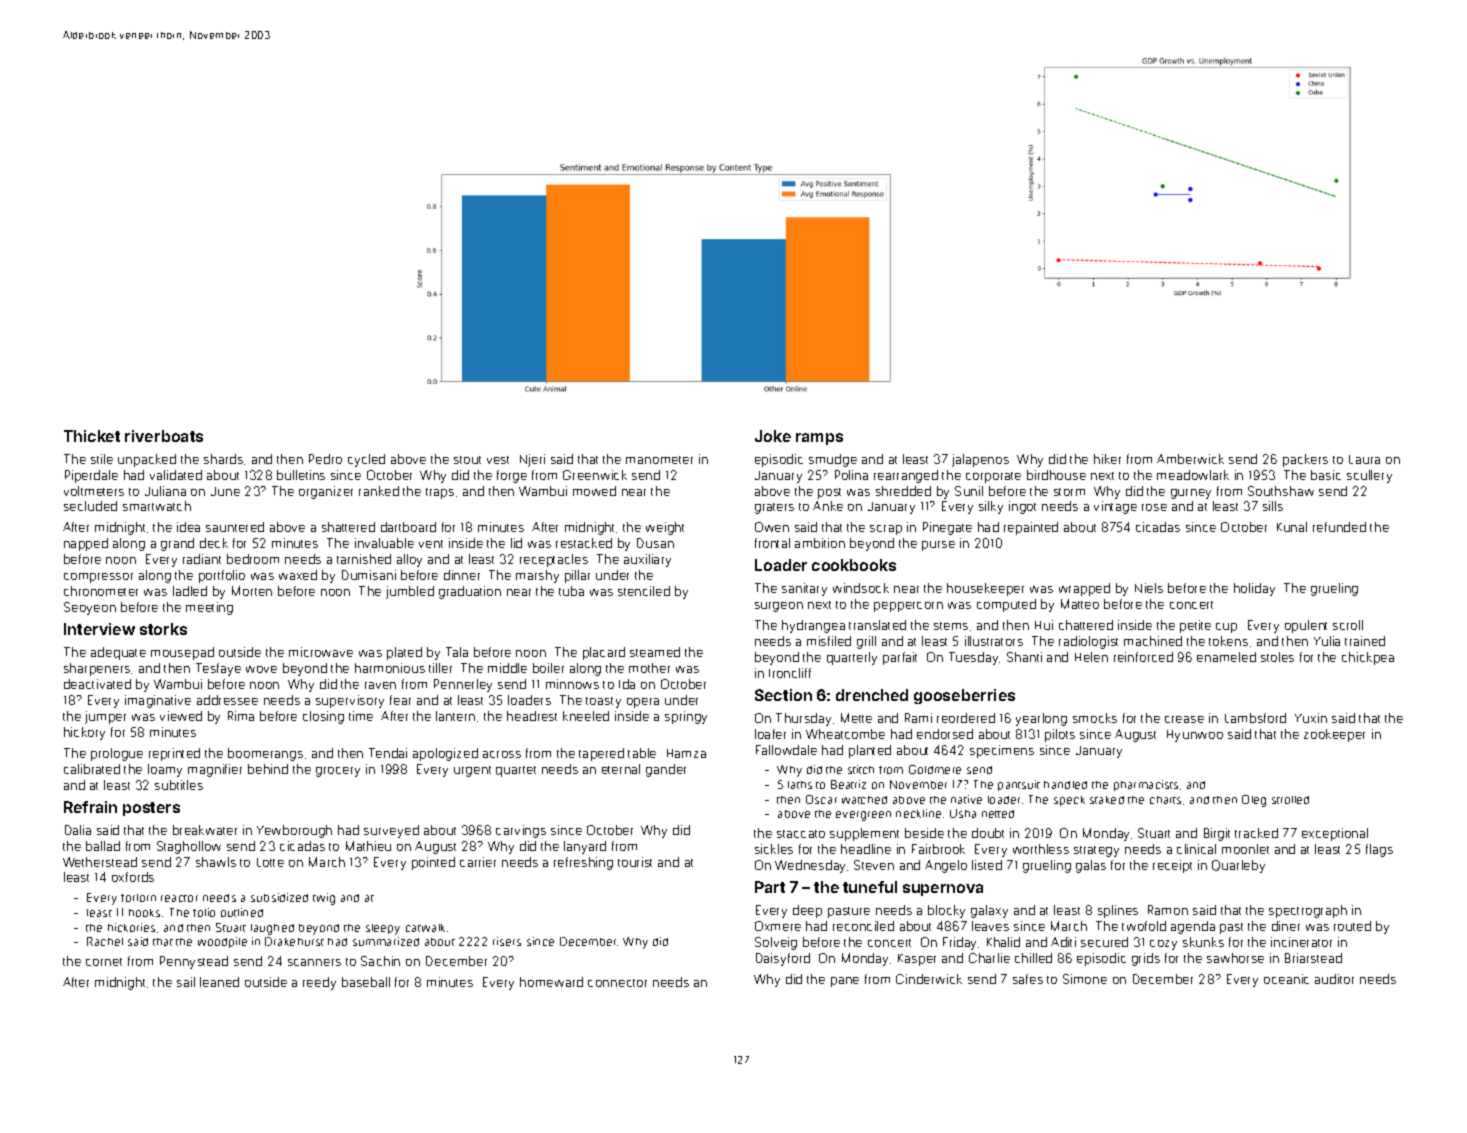 Image resolution: width=1467 pixels, height=1133 pixels. What do you see at coordinates (478, 862) in the document?
I see `carrier` at bounding box center [478, 862].
